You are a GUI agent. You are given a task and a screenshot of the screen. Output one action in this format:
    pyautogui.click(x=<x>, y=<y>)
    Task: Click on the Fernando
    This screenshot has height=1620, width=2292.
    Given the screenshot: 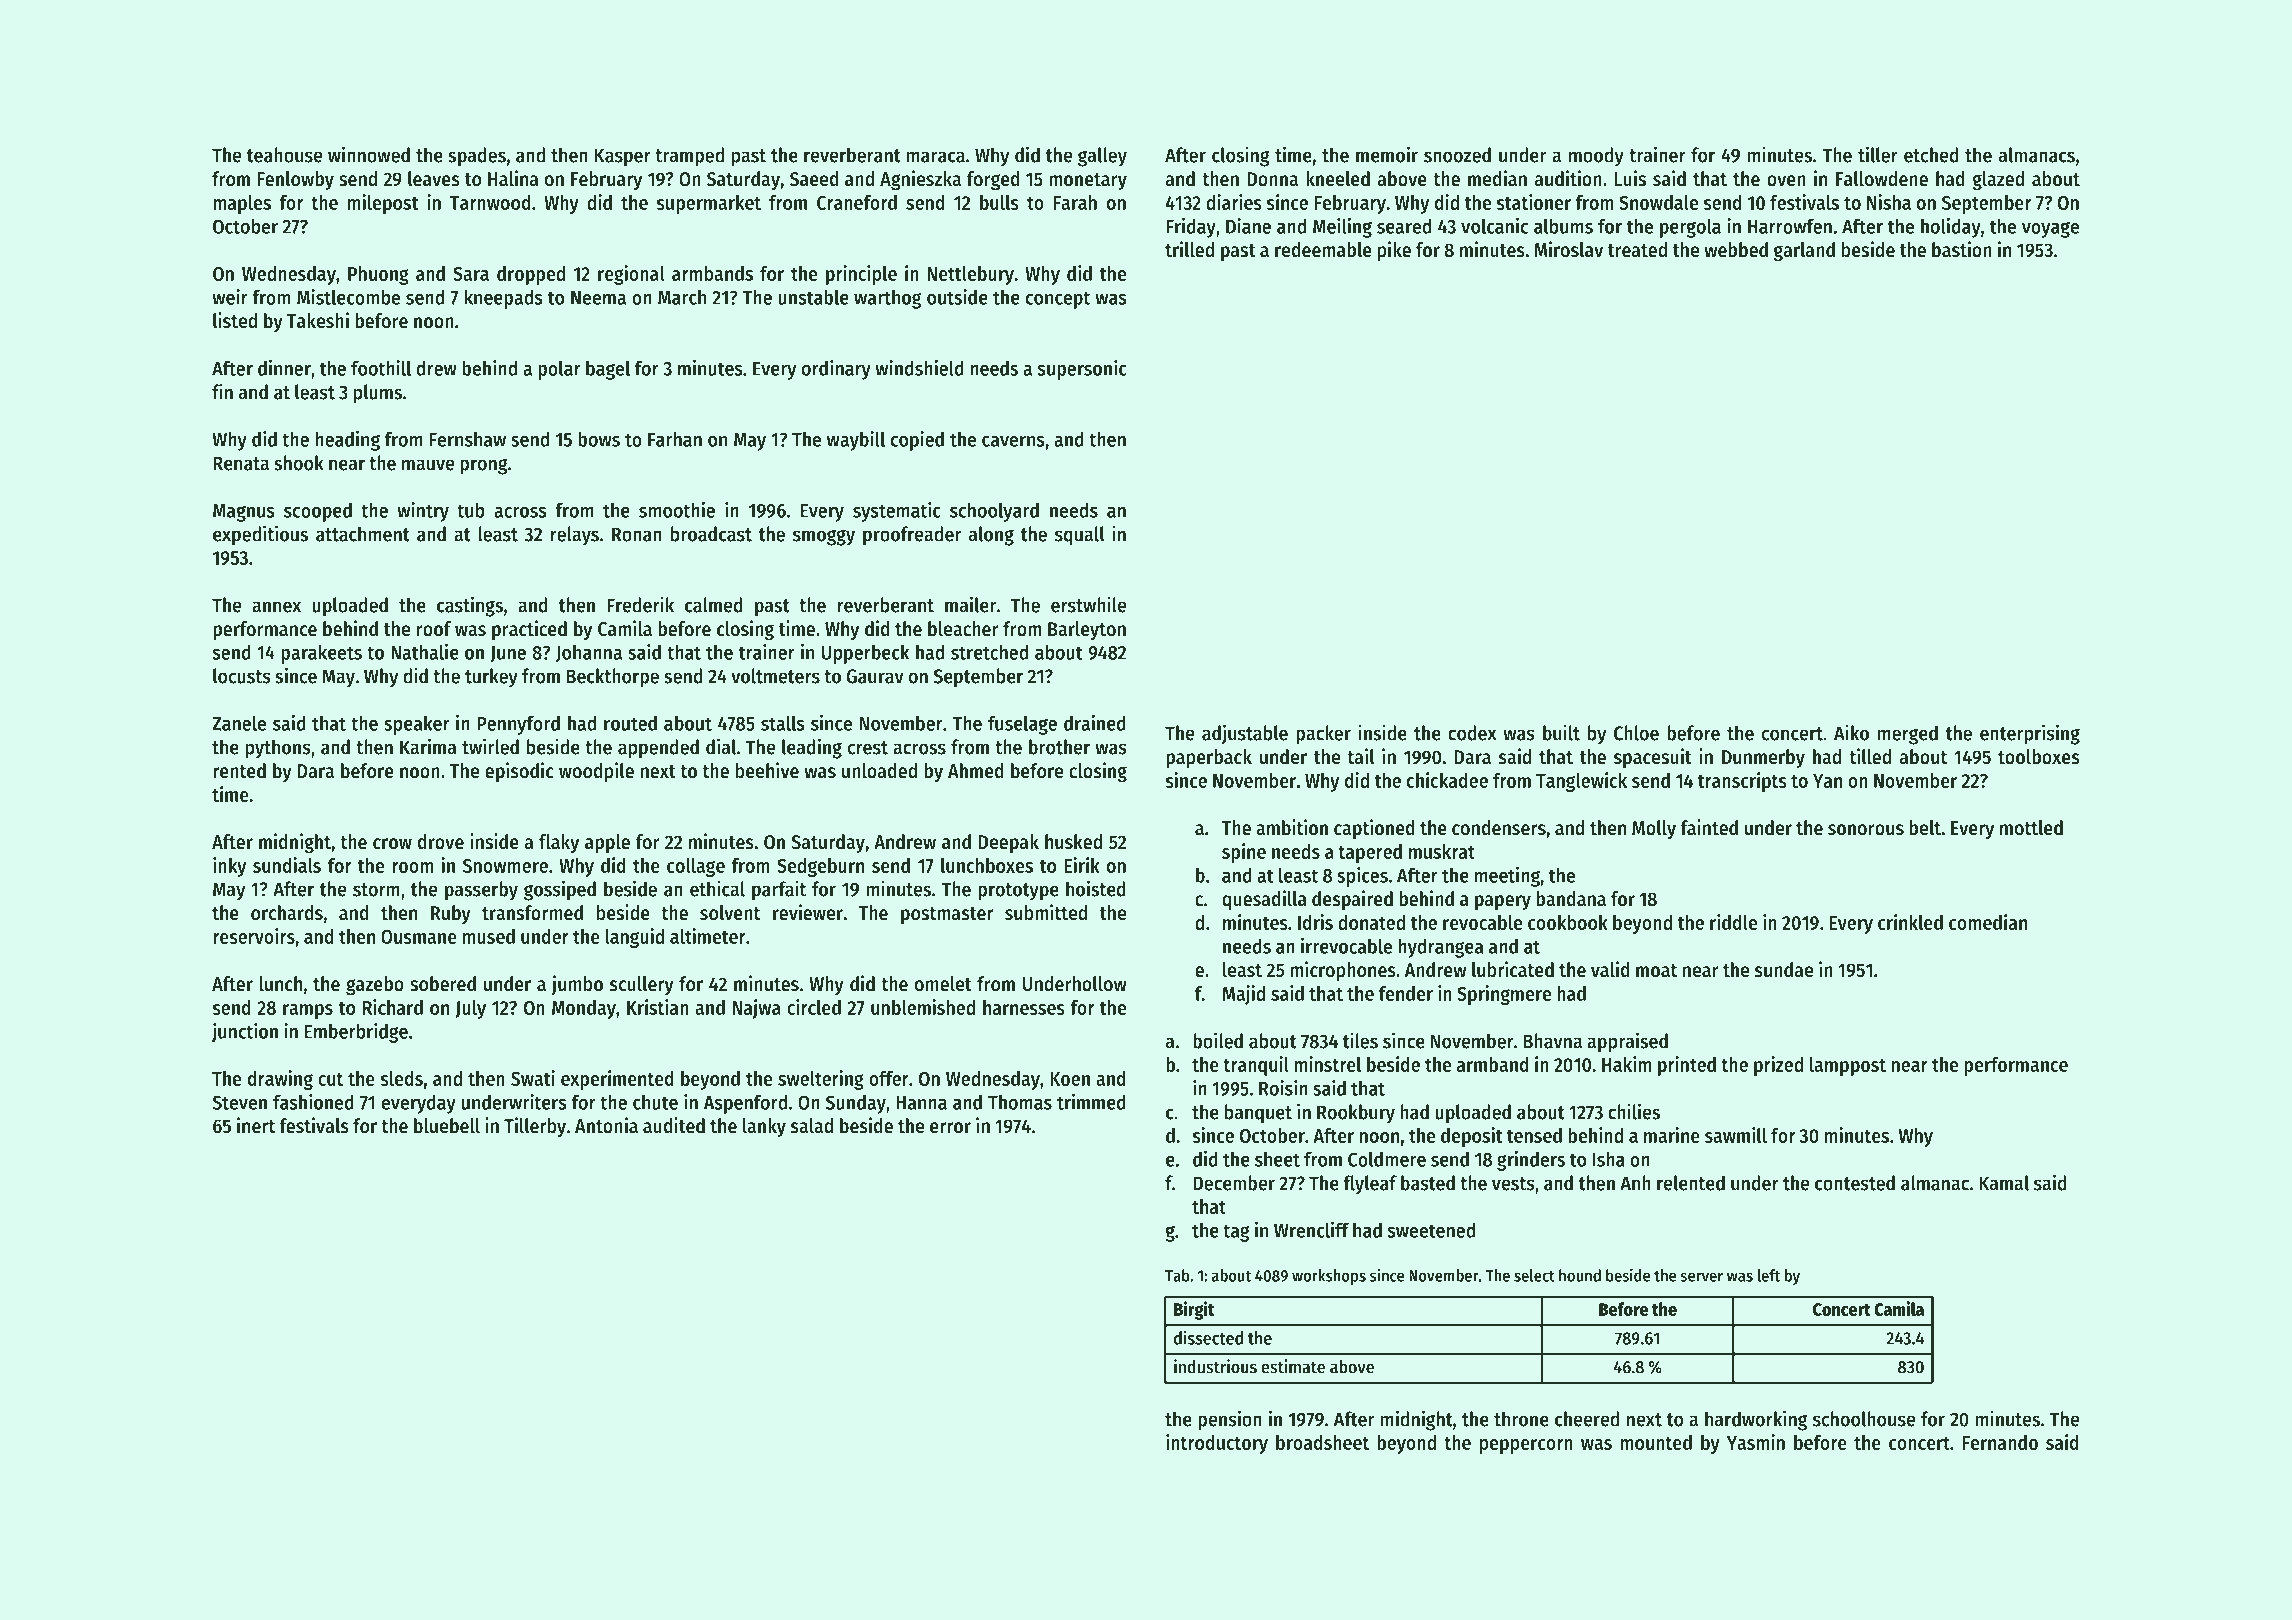 What is the action you would take?
    pyautogui.click(x=2000, y=1442)
